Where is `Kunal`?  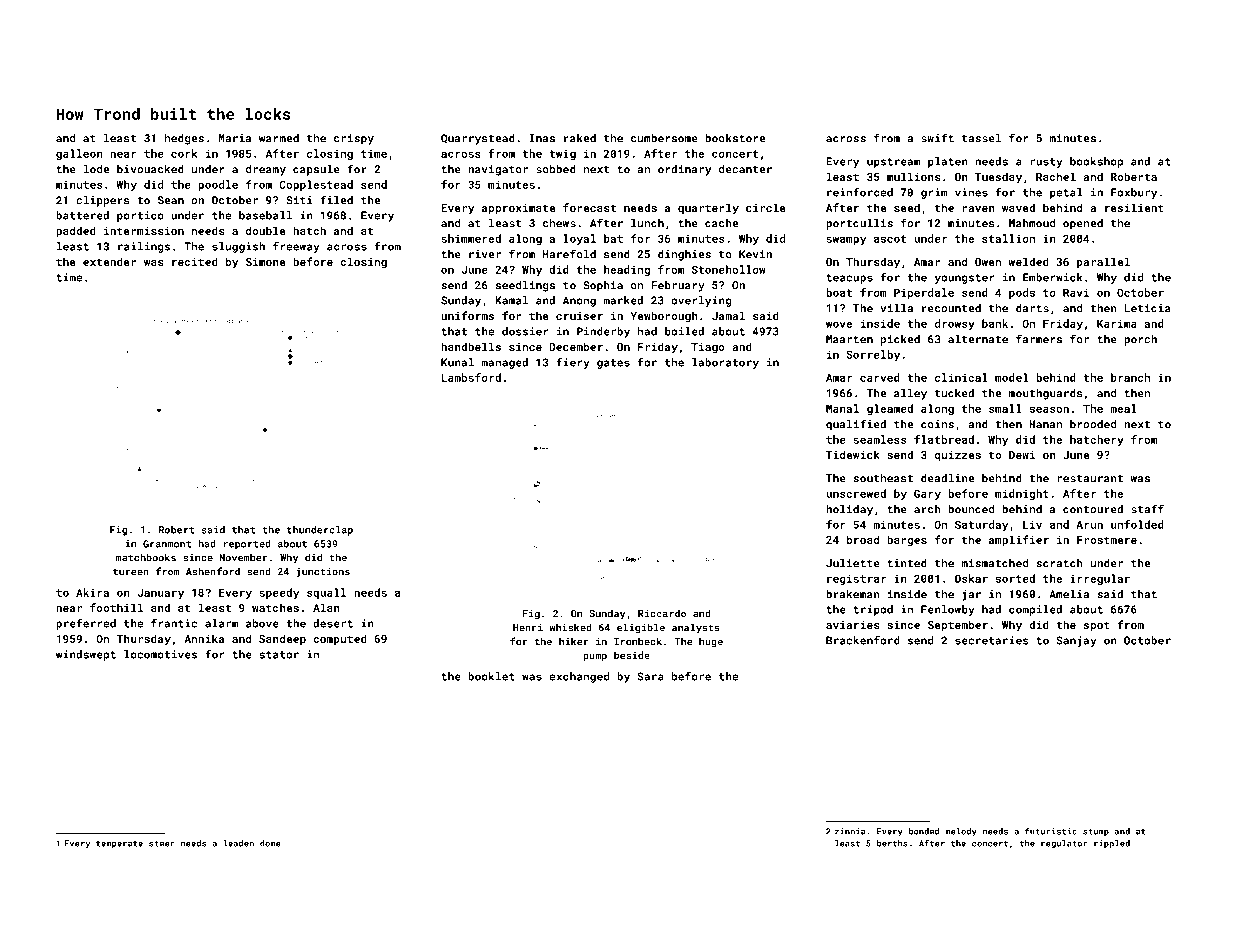
Kunal is located at coordinates (457, 362).
